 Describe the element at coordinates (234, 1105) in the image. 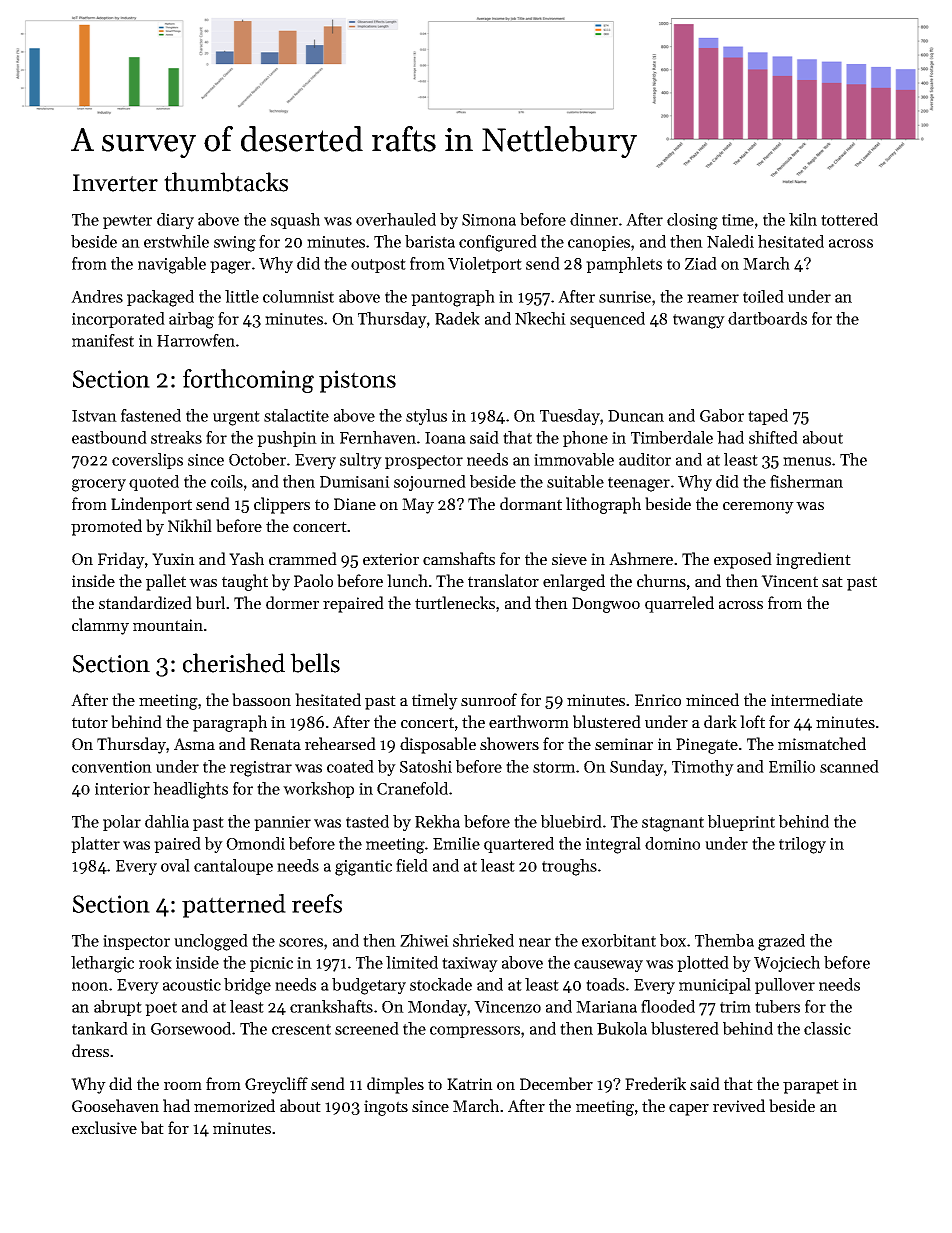

I see `memorized` at that location.
